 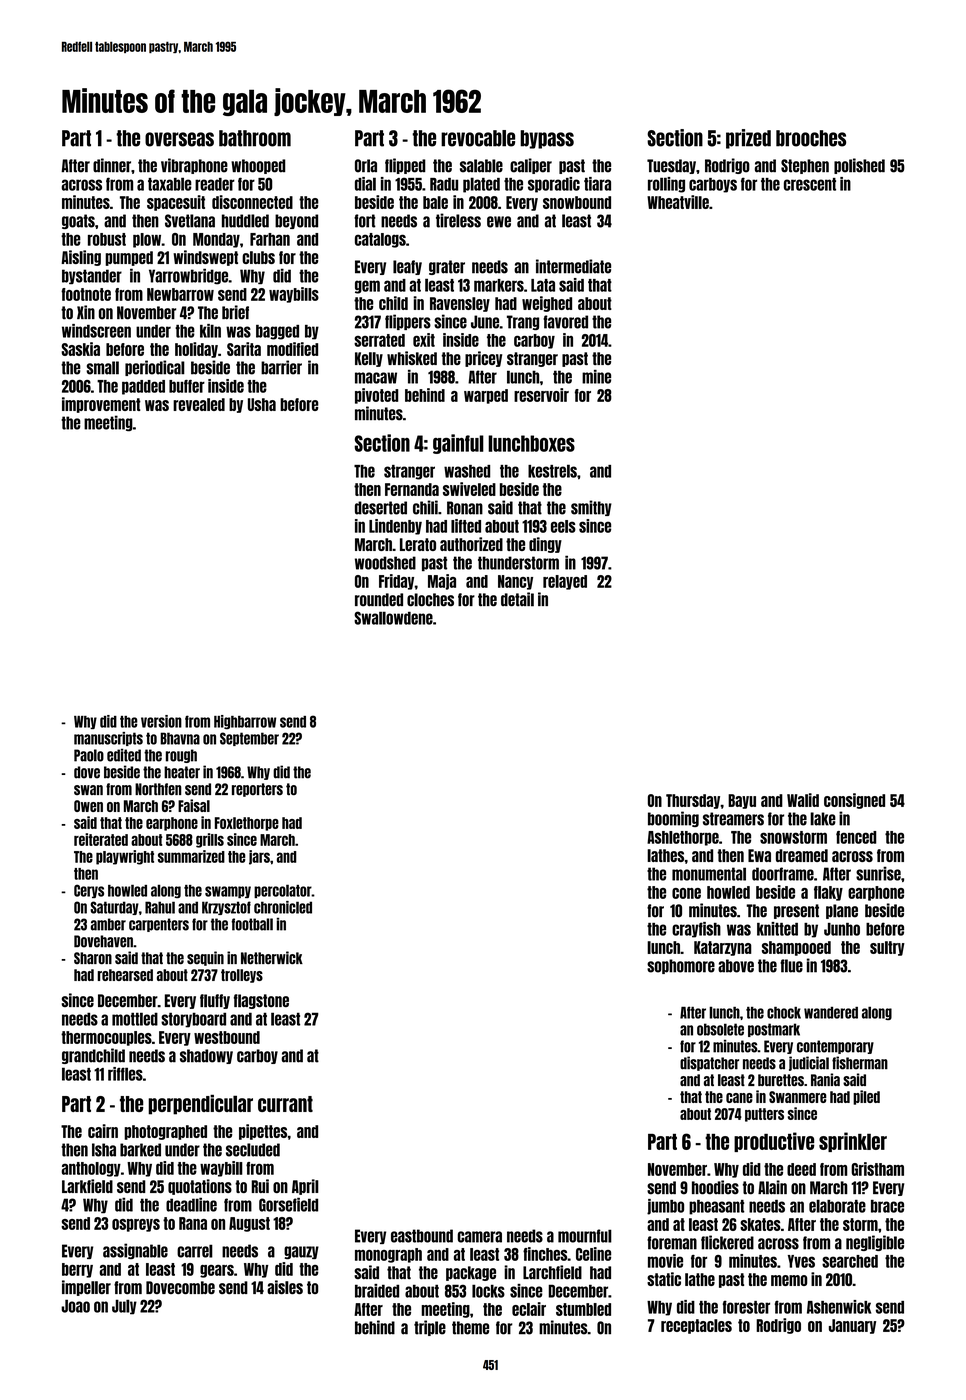 What do you see at coordinates (859, 166) in the image?
I see `polished` at bounding box center [859, 166].
